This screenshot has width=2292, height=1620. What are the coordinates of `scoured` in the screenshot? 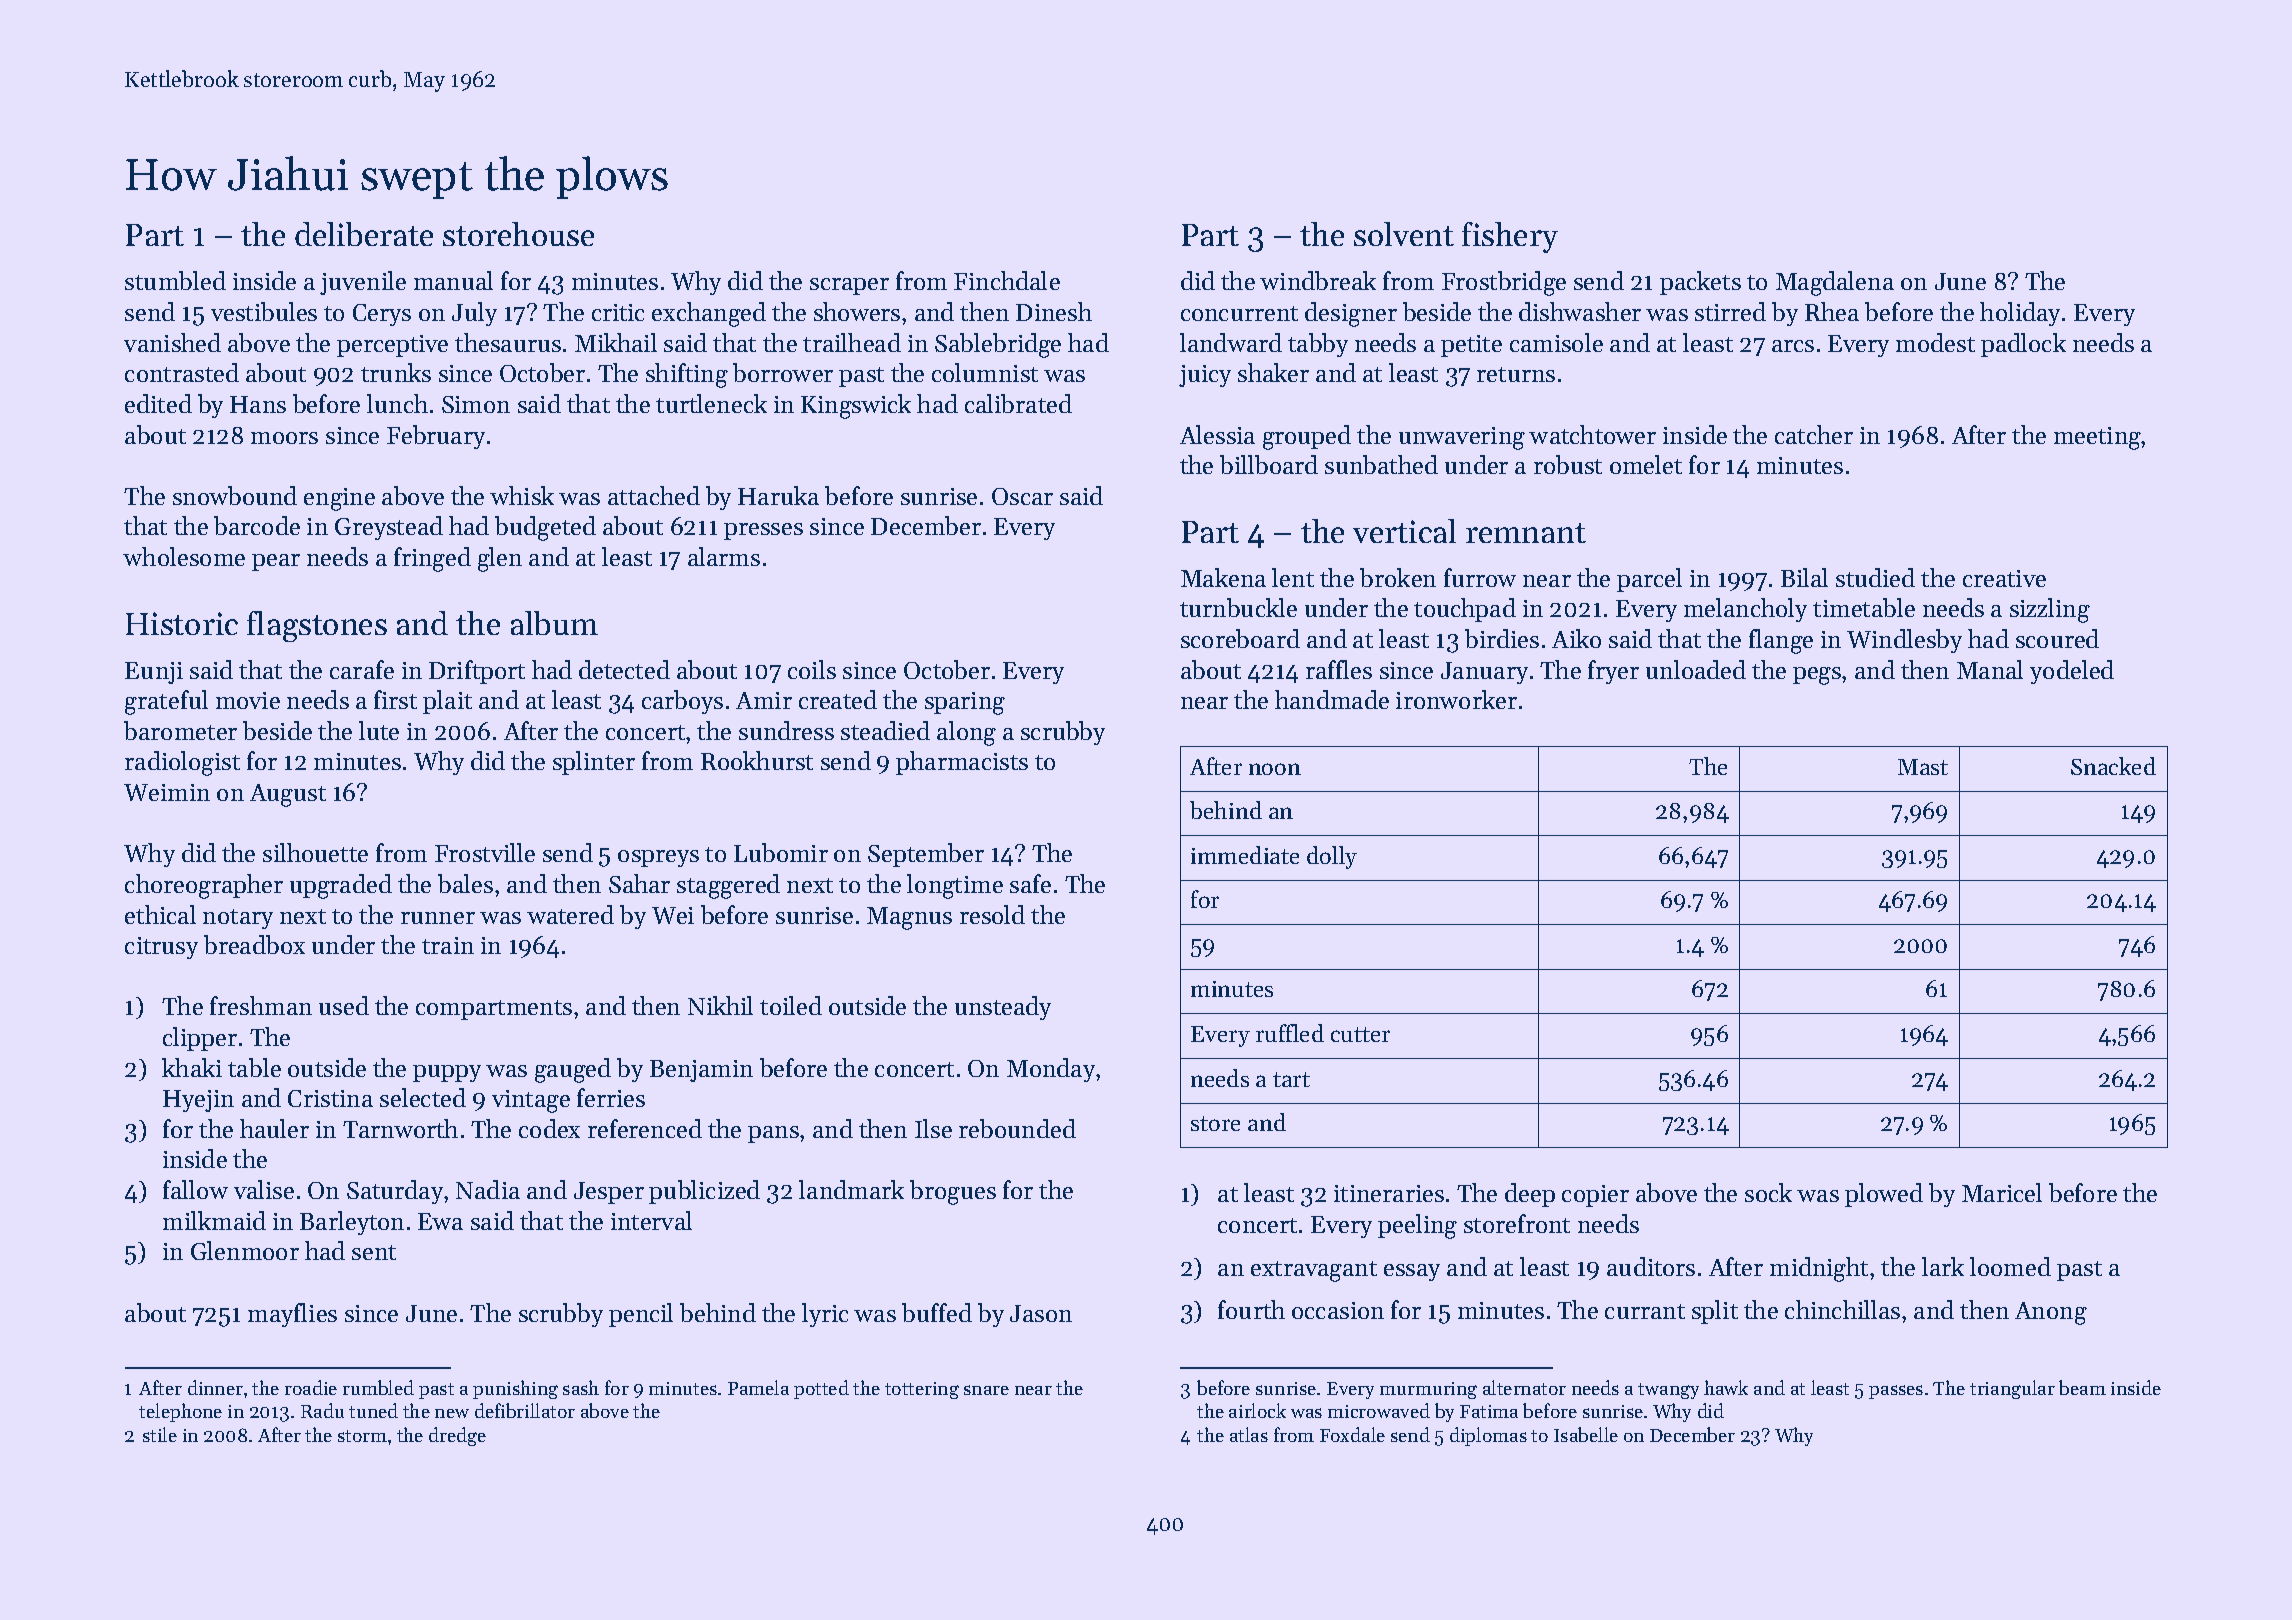 It's located at (2057, 638).
